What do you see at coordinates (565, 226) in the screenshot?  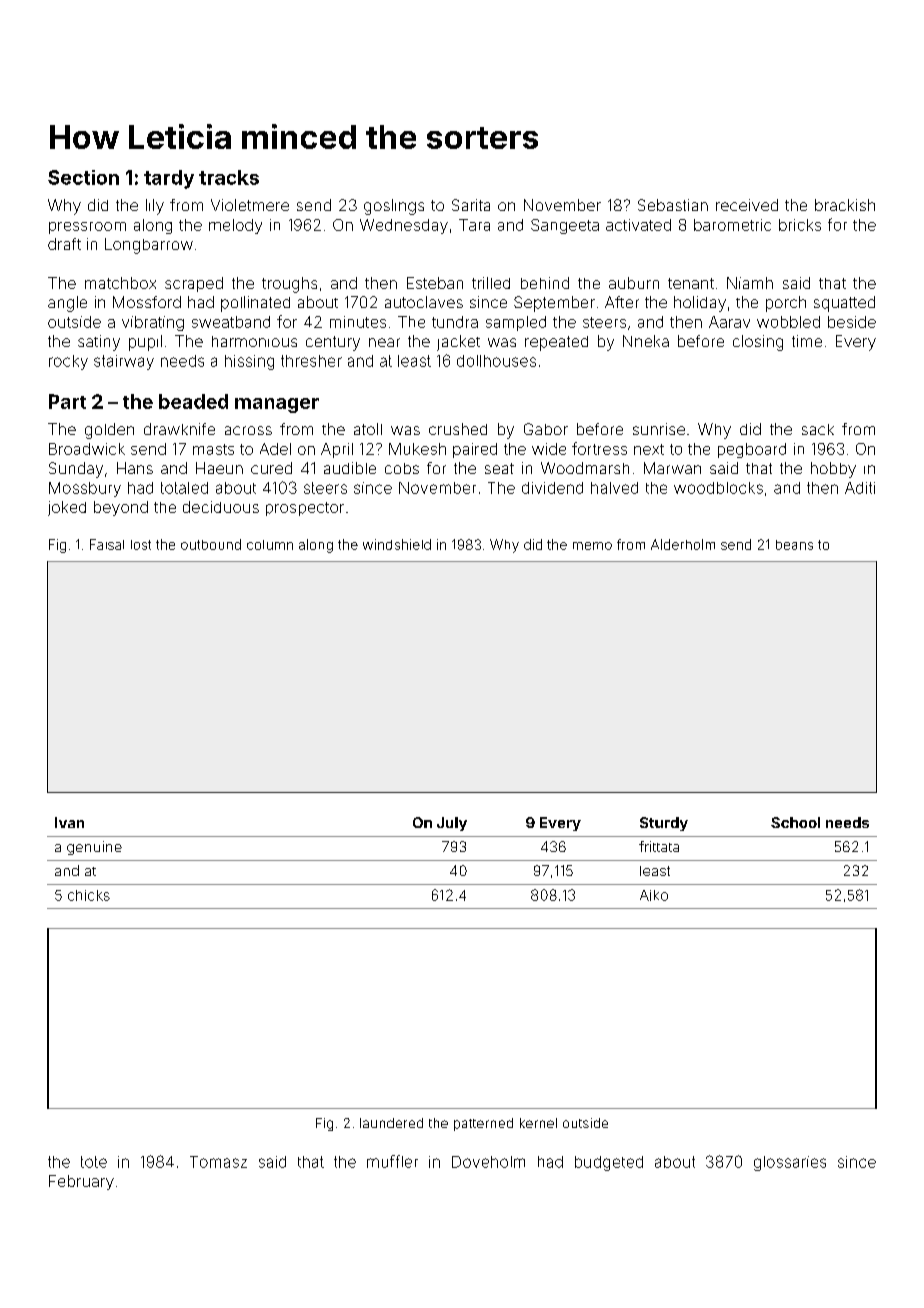 I see `Sangeeta` at bounding box center [565, 226].
